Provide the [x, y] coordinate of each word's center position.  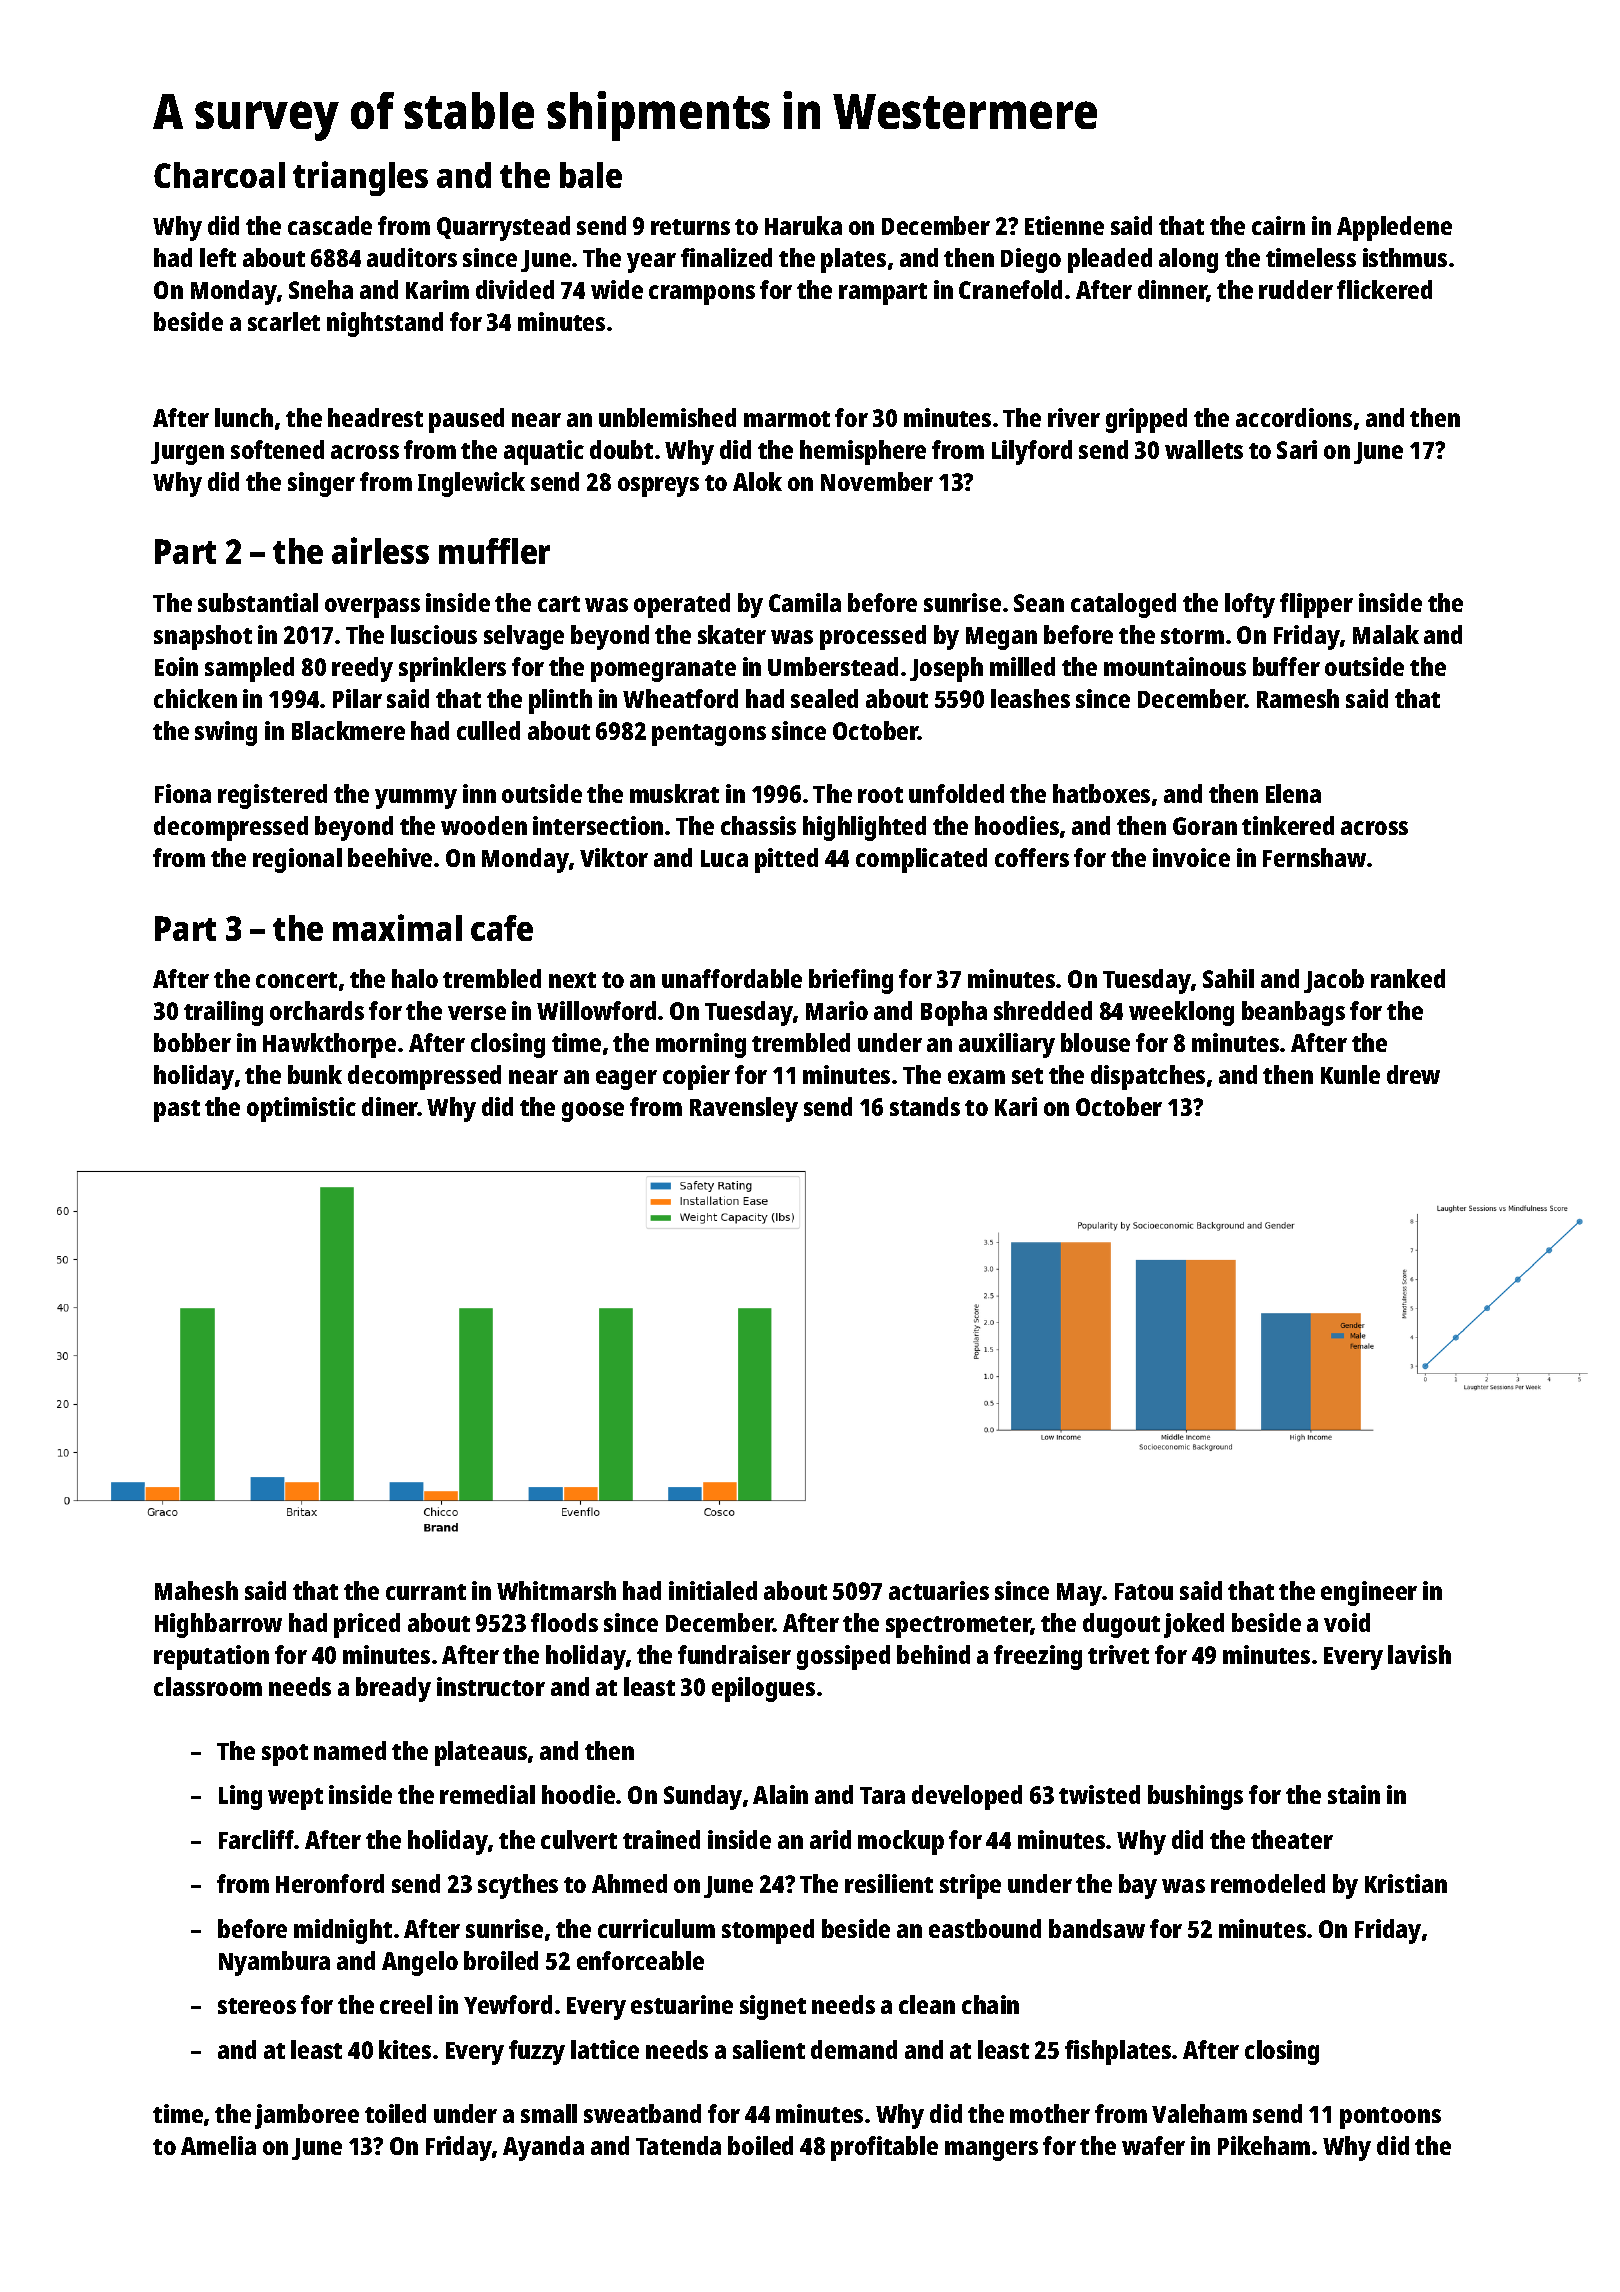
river [1074, 417]
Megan [1001, 638]
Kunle [1350, 1074]
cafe [502, 928]
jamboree [307, 2116]
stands [925, 1106]
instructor [491, 1686]
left [218, 257]
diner [390, 1106]
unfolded [956, 793]
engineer [1369, 1593]
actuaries [939, 1590]
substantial [258, 602]
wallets [1204, 449]
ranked [1408, 978]
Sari [1297, 449]
